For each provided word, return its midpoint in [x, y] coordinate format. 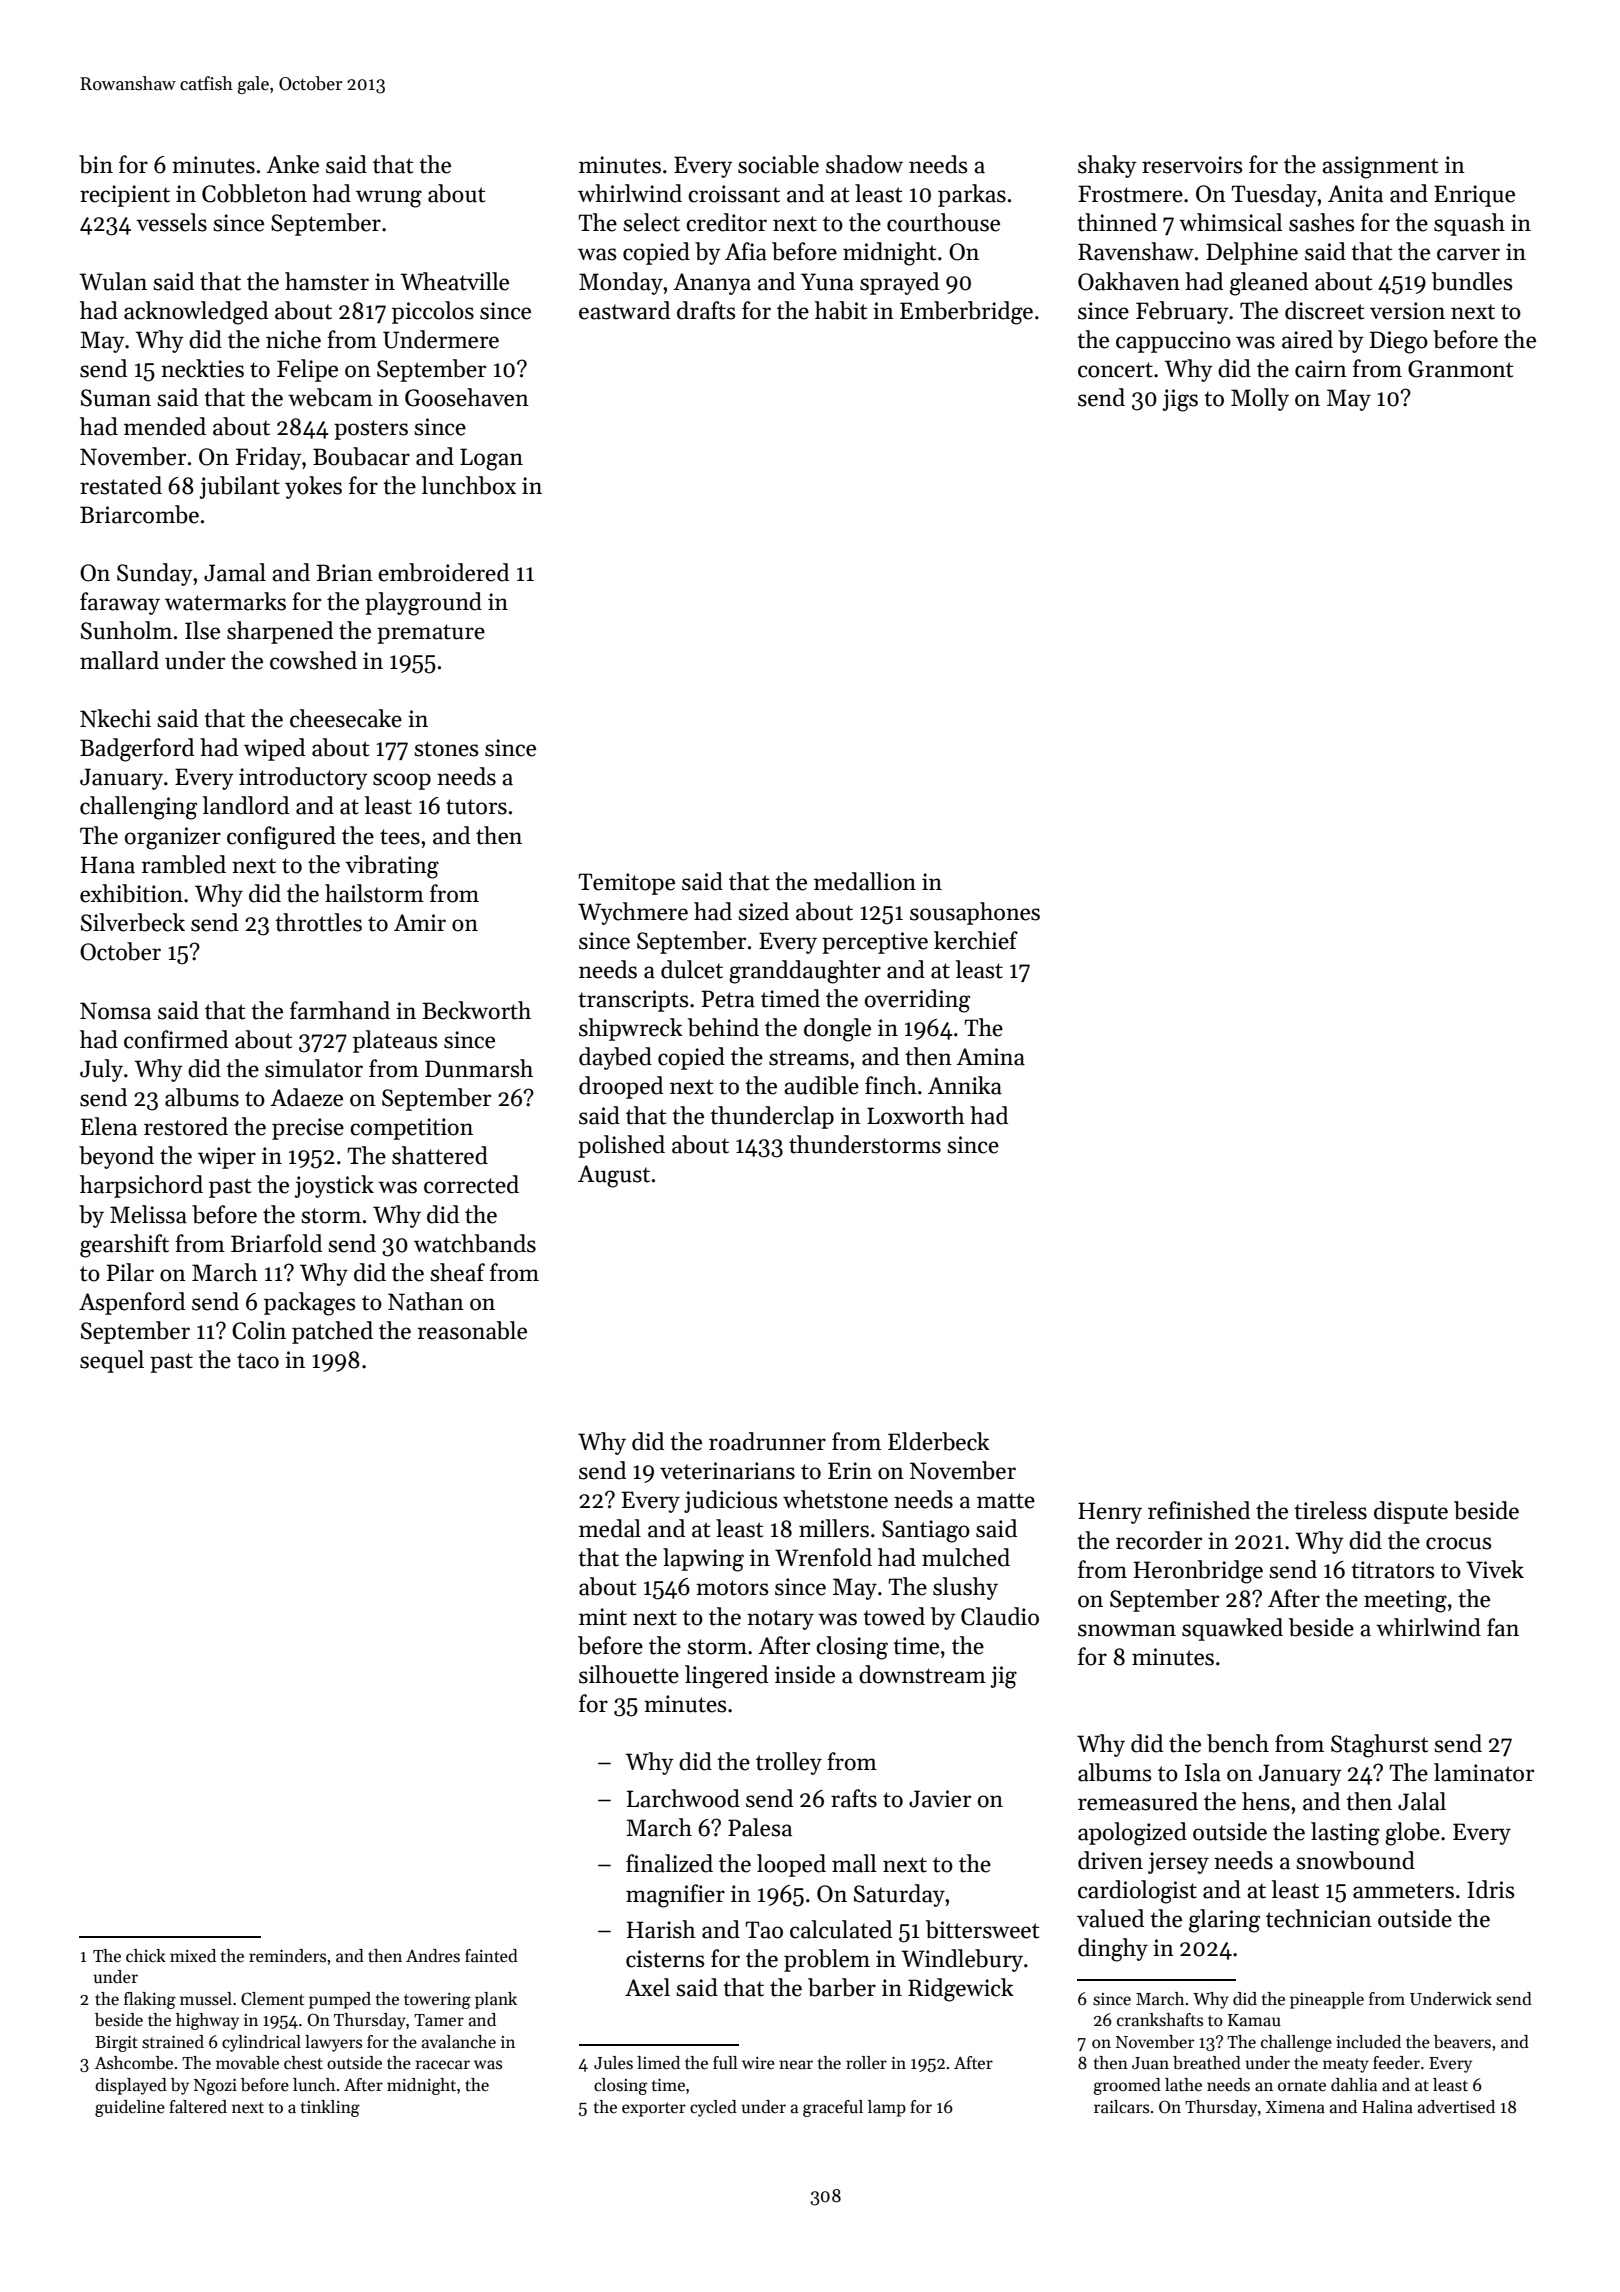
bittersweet [983, 1929]
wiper [227, 1158]
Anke [292, 164]
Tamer [439, 2020]
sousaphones [975, 913]
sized [763, 911]
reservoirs [1192, 165]
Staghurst [1380, 1746]
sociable [778, 164]
